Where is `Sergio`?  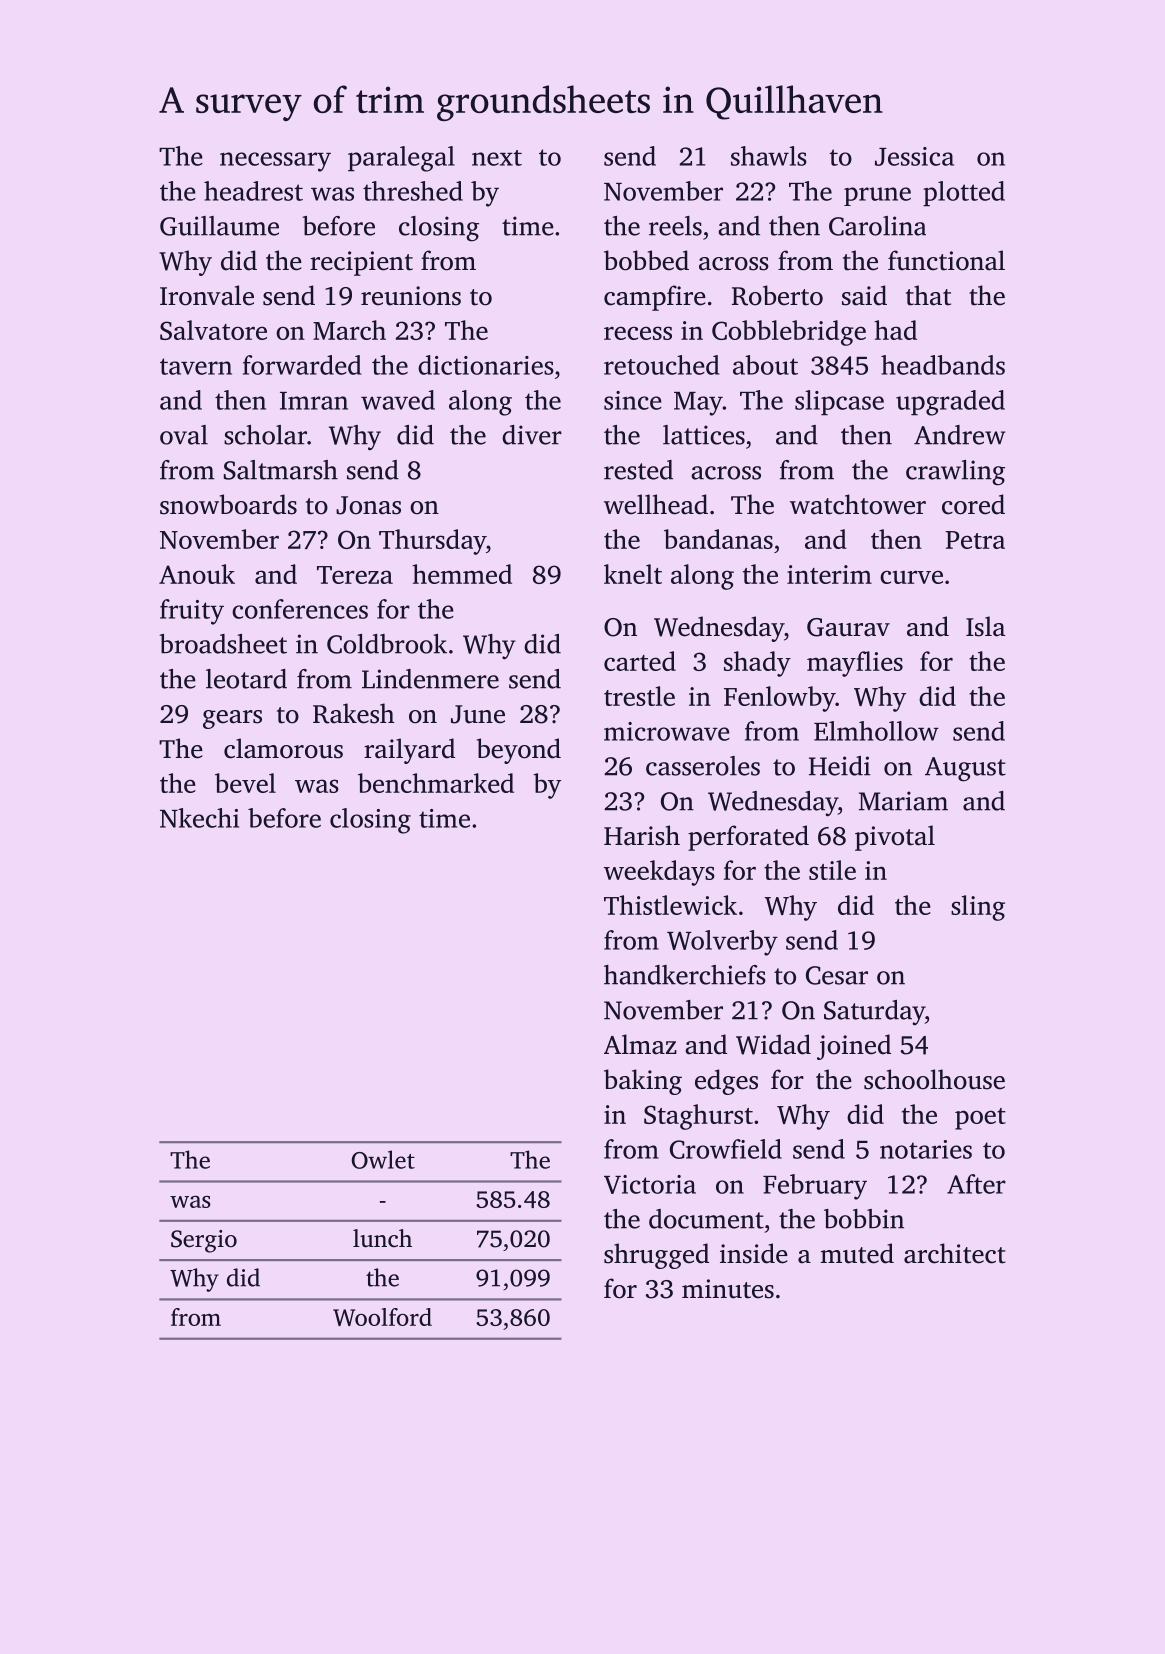 Sergio is located at coordinates (204, 1241).
